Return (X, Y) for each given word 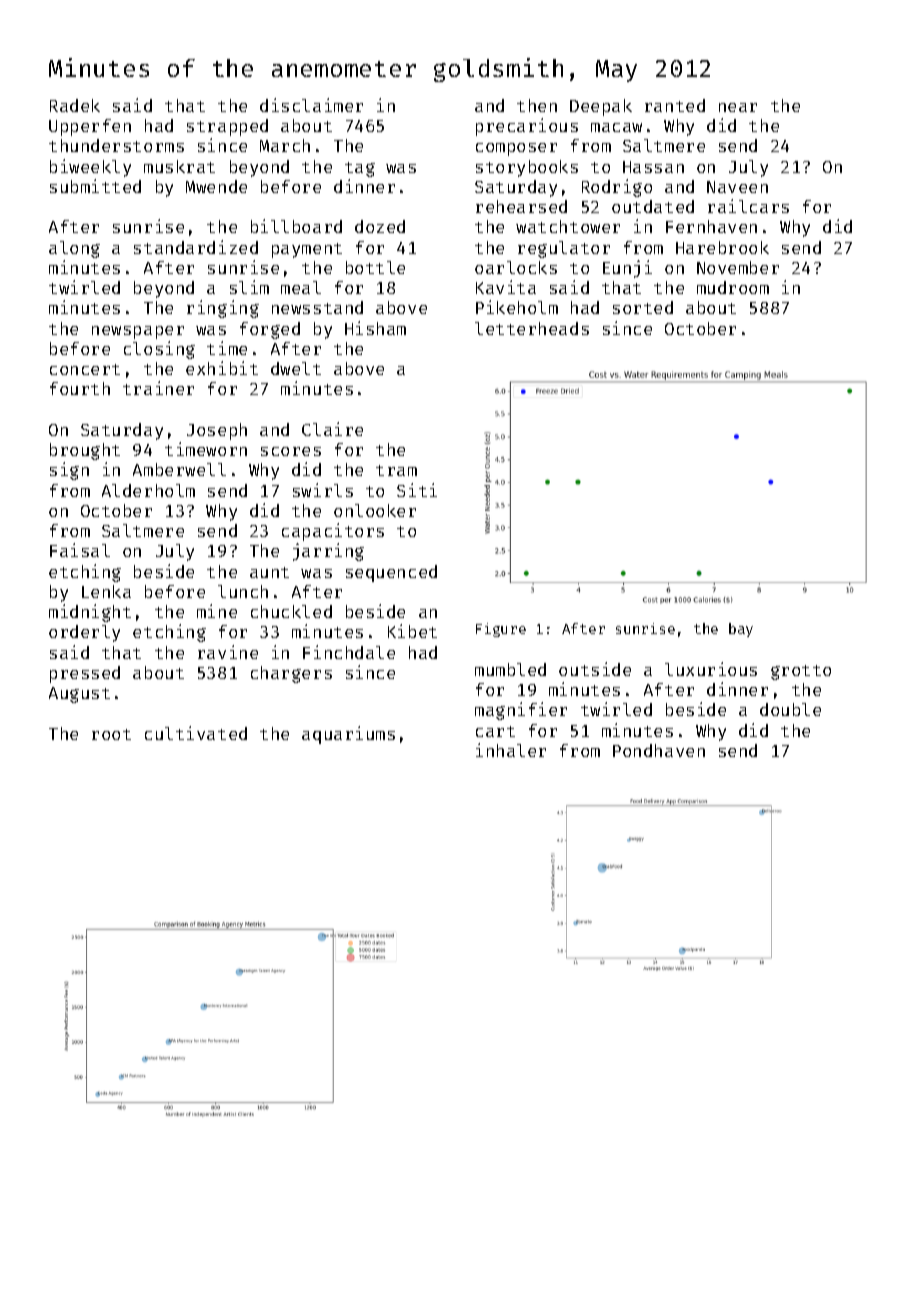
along (74, 249)
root (111, 734)
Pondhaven (659, 750)
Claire (332, 429)
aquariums (348, 735)
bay (741, 630)
